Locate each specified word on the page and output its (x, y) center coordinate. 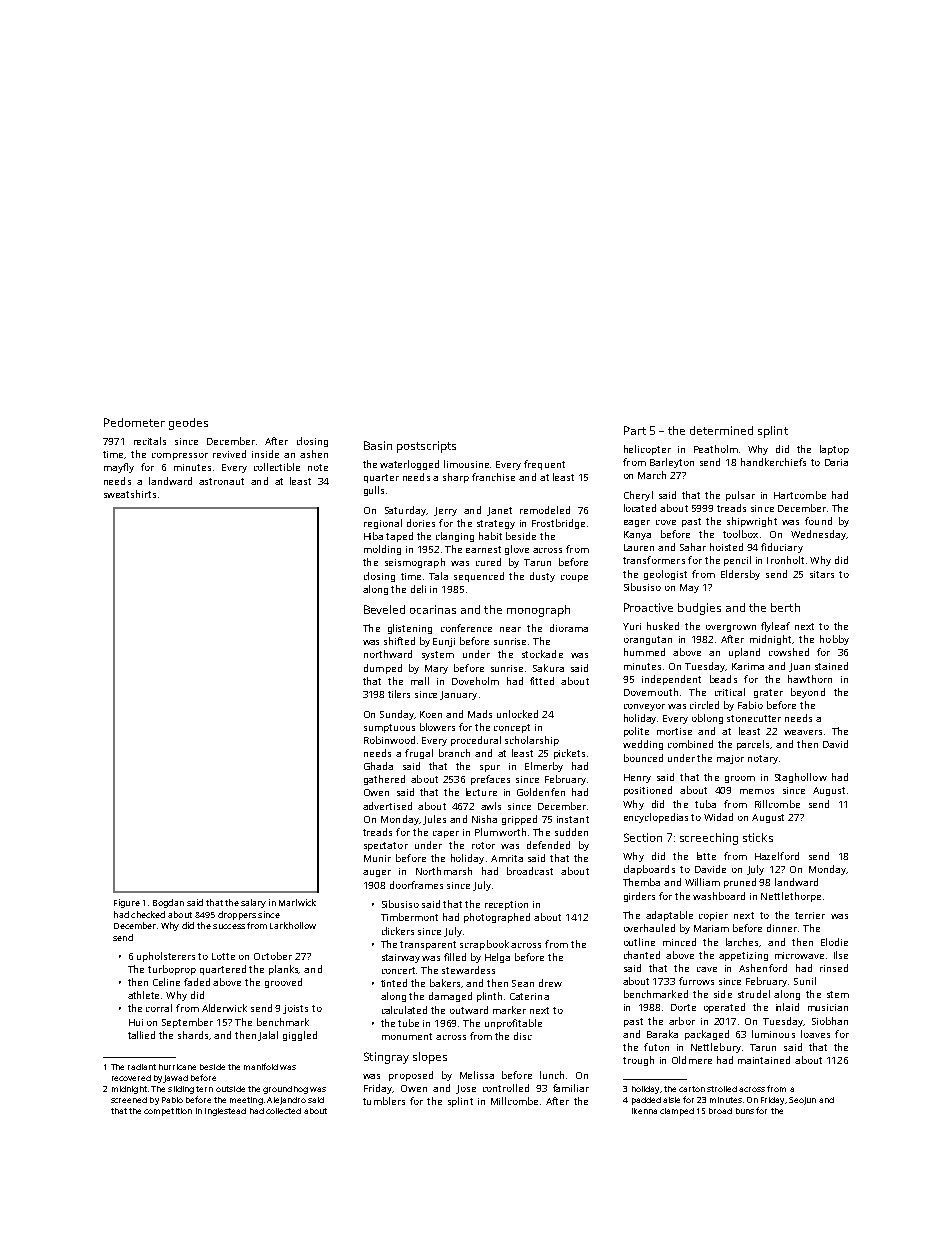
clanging (455, 537)
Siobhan (830, 1021)
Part (635, 430)
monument (407, 1036)
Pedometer (134, 422)
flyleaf (775, 627)
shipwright (752, 522)
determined (721, 430)
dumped (383, 669)
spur (490, 768)
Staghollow (801, 778)
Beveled (384, 609)
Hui (136, 1022)
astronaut (221, 481)
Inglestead (225, 1112)
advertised (387, 806)
